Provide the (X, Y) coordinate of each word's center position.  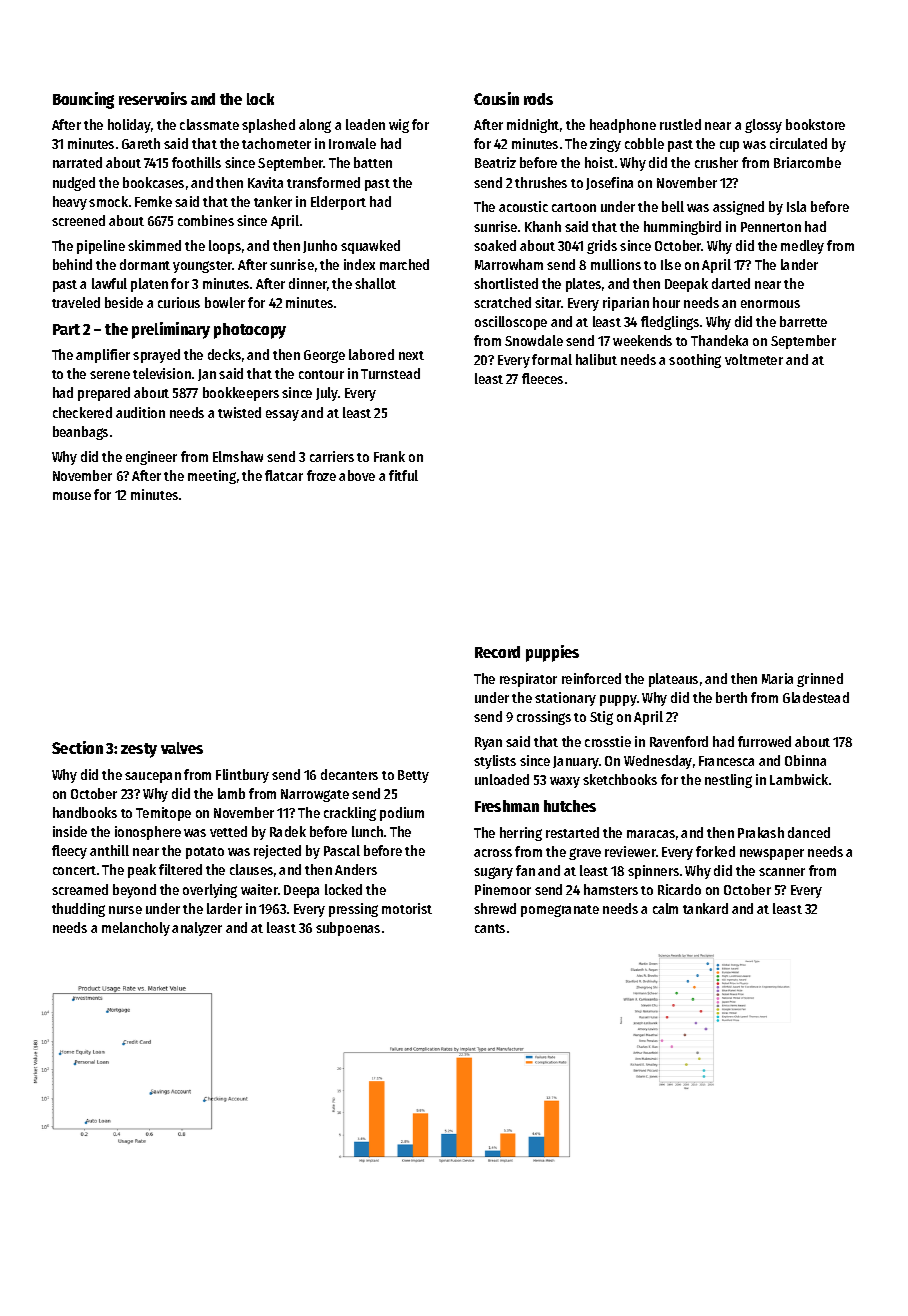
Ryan (488, 743)
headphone (623, 126)
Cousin (496, 98)
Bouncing (83, 100)
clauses (251, 869)
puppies (552, 653)
